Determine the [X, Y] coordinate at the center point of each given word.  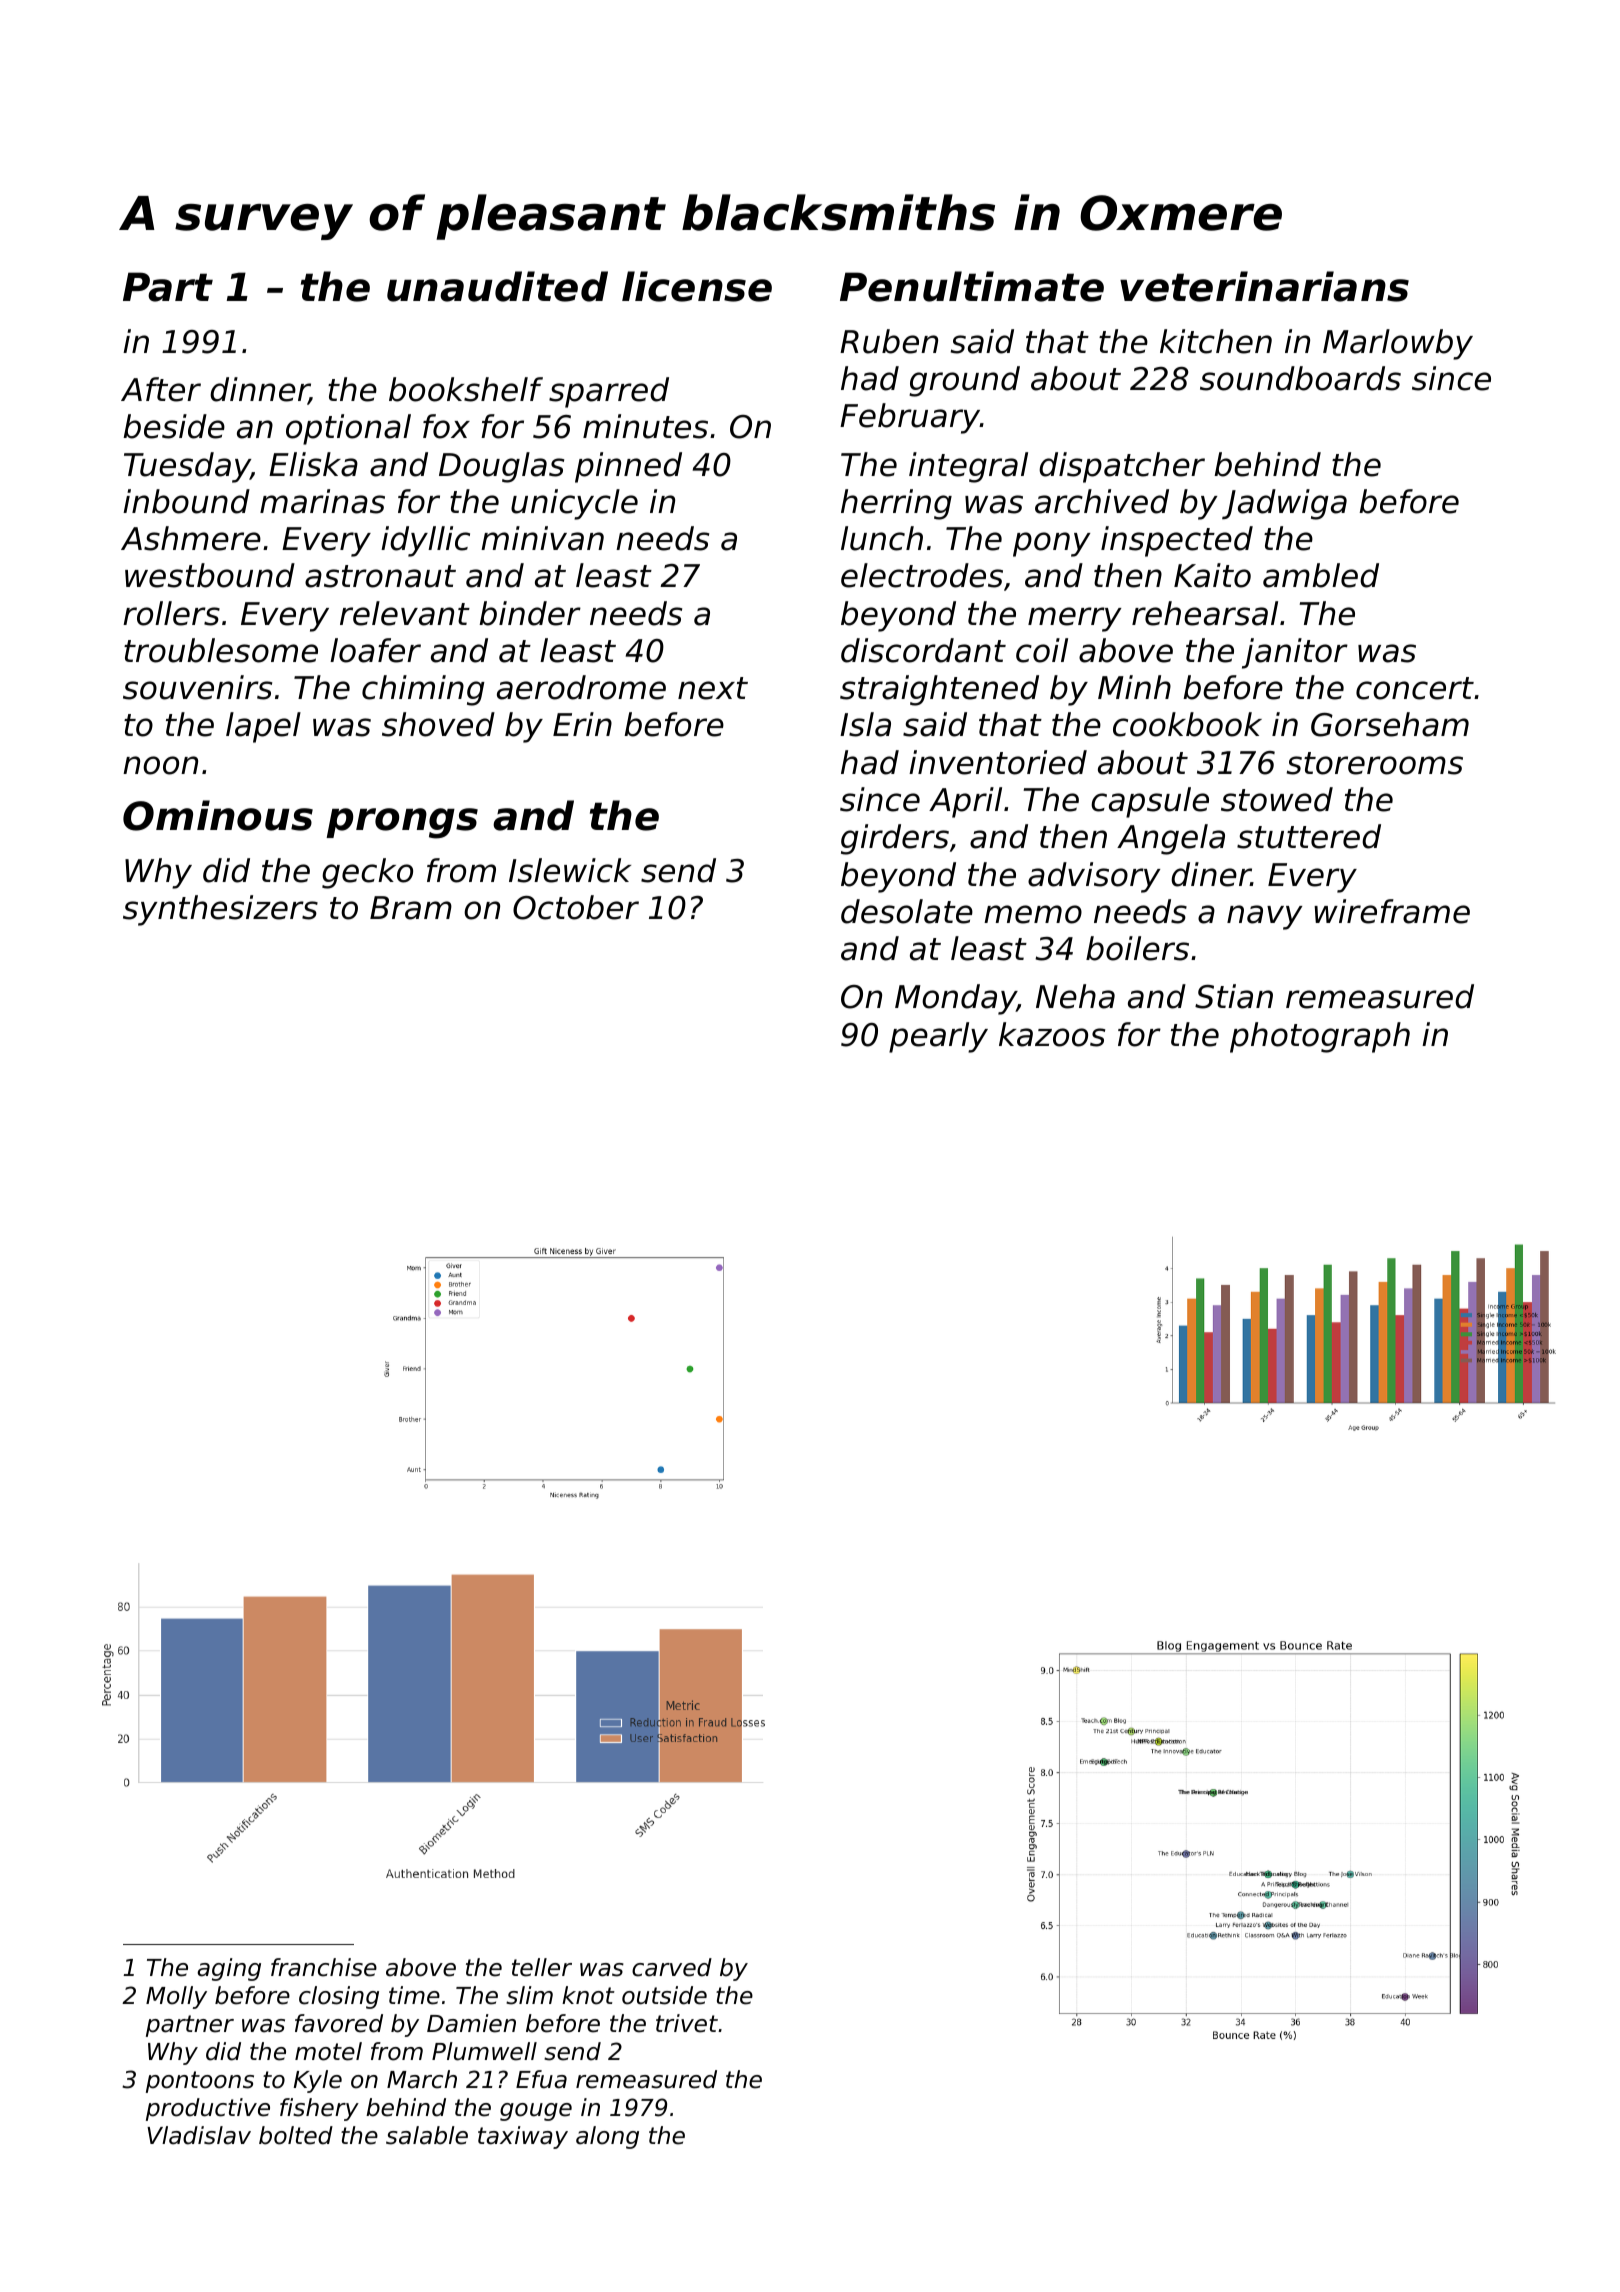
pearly [938, 1037]
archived [1102, 501]
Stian [1234, 996]
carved [672, 1967]
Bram [411, 908]
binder [530, 613]
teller [542, 1967]
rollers [171, 613]
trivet [687, 2023]
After [161, 389]
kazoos [1052, 1034]
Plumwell [484, 2051]
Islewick [570, 870]
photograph [1320, 1037]
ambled [1321, 575]
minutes [645, 426]
